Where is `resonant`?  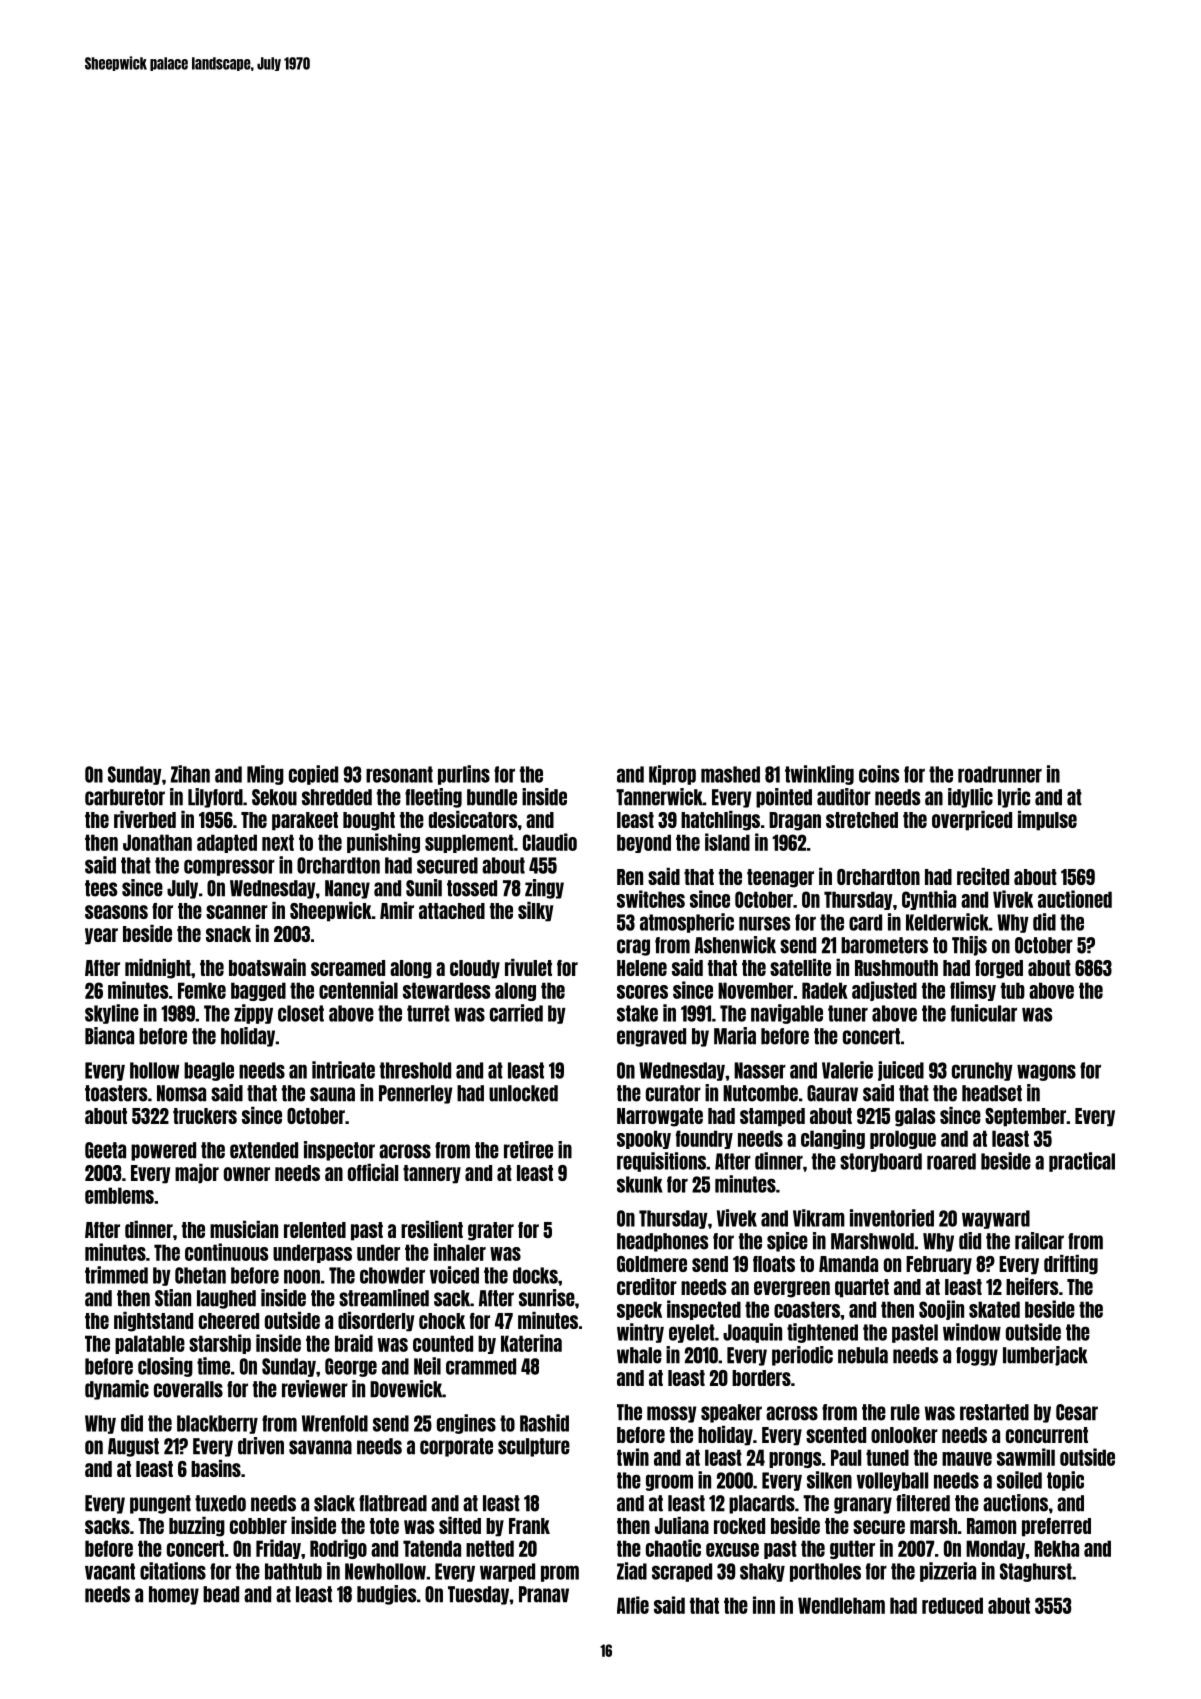 resonant is located at coordinates (399, 774).
